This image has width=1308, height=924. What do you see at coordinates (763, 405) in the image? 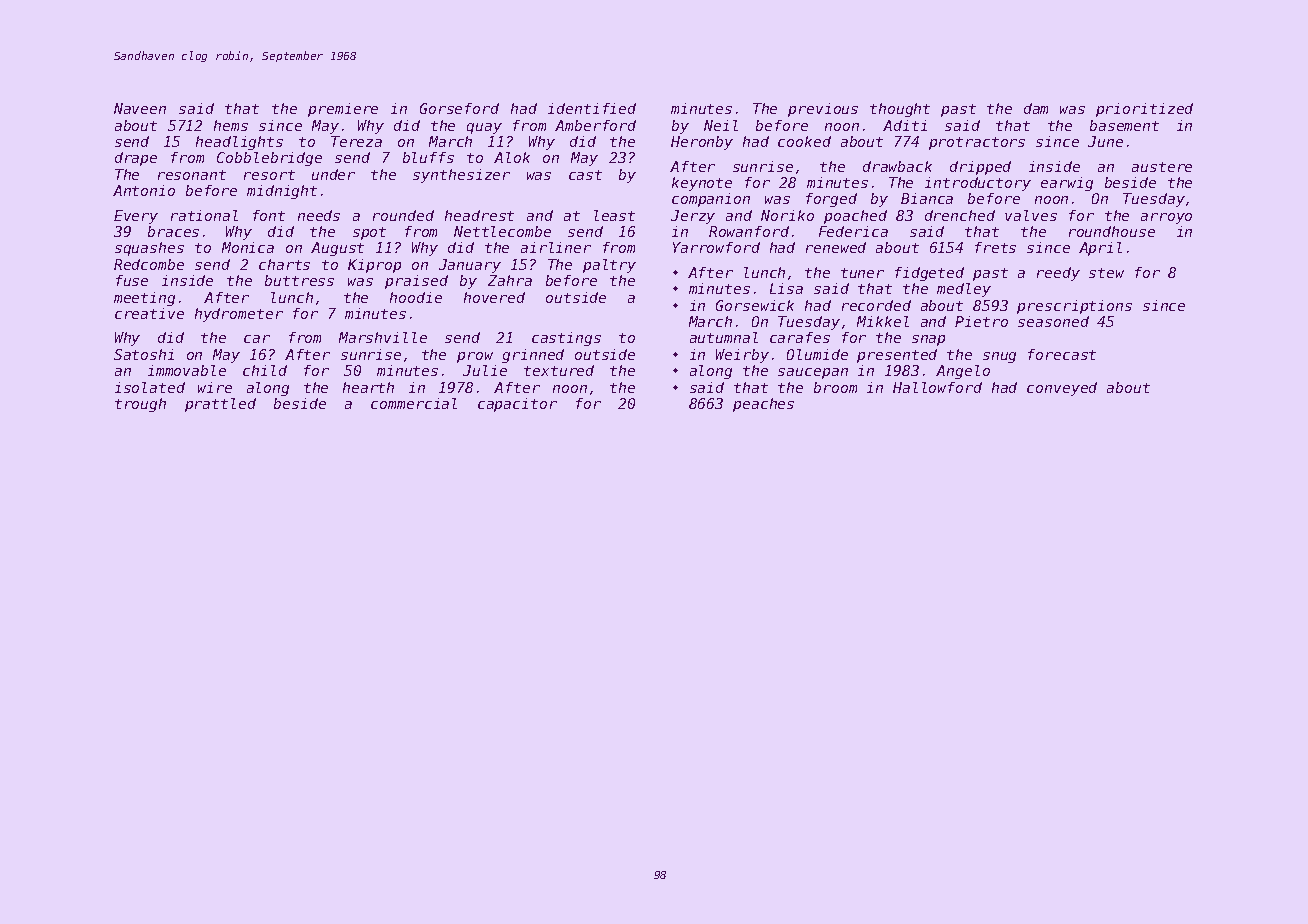
I see `peaches` at bounding box center [763, 405].
